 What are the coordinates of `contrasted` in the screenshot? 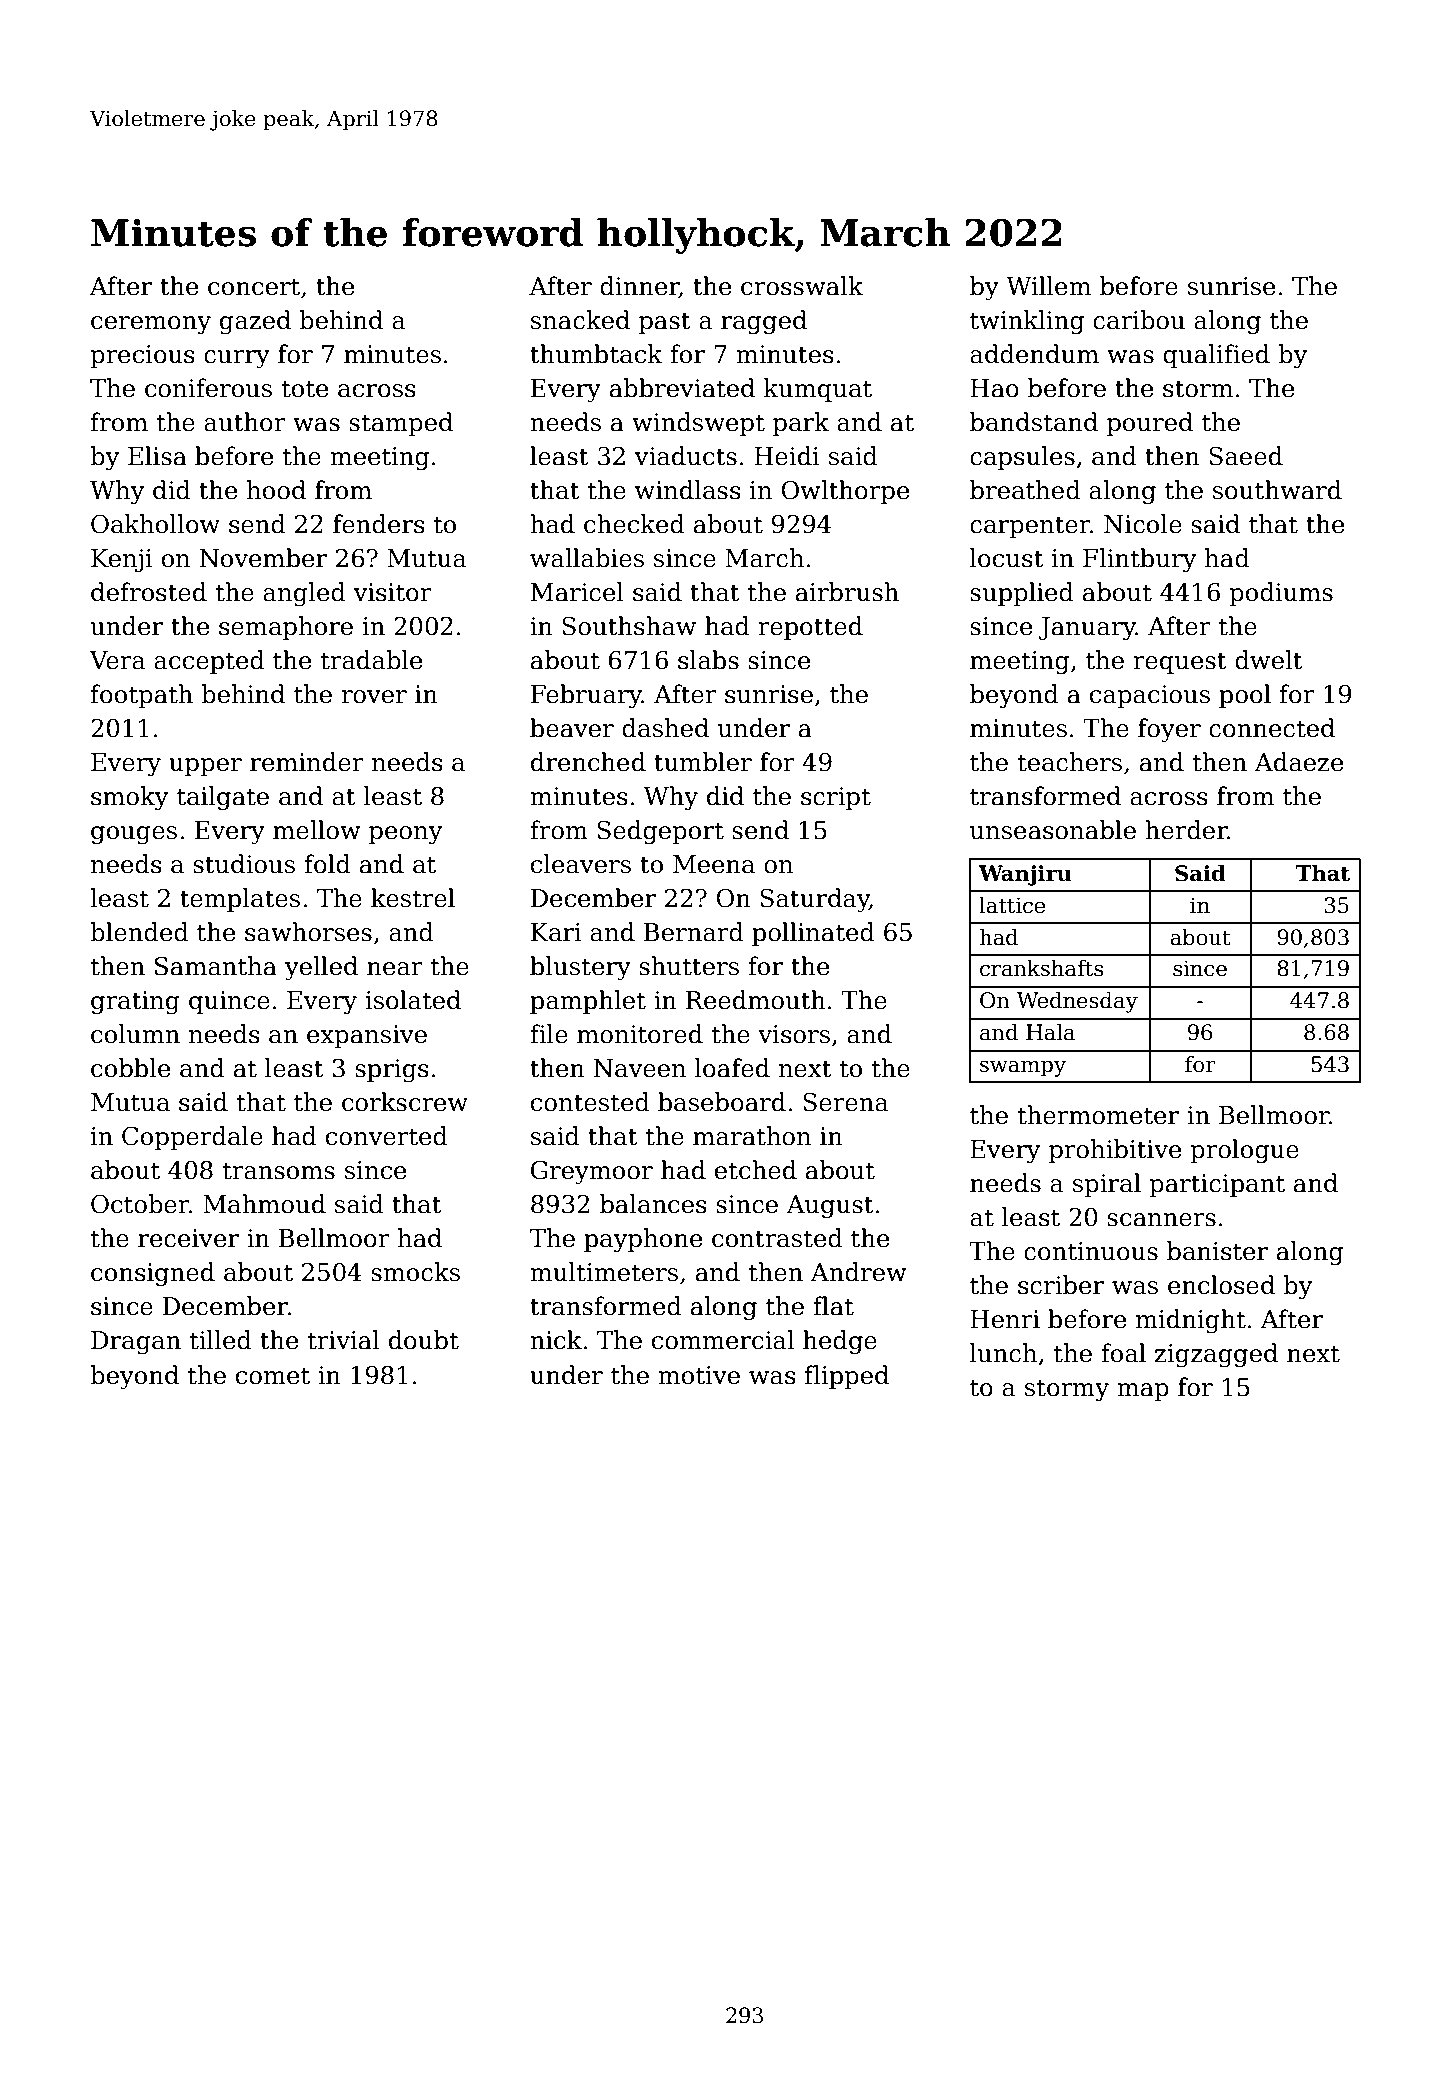 It's located at (777, 1238).
